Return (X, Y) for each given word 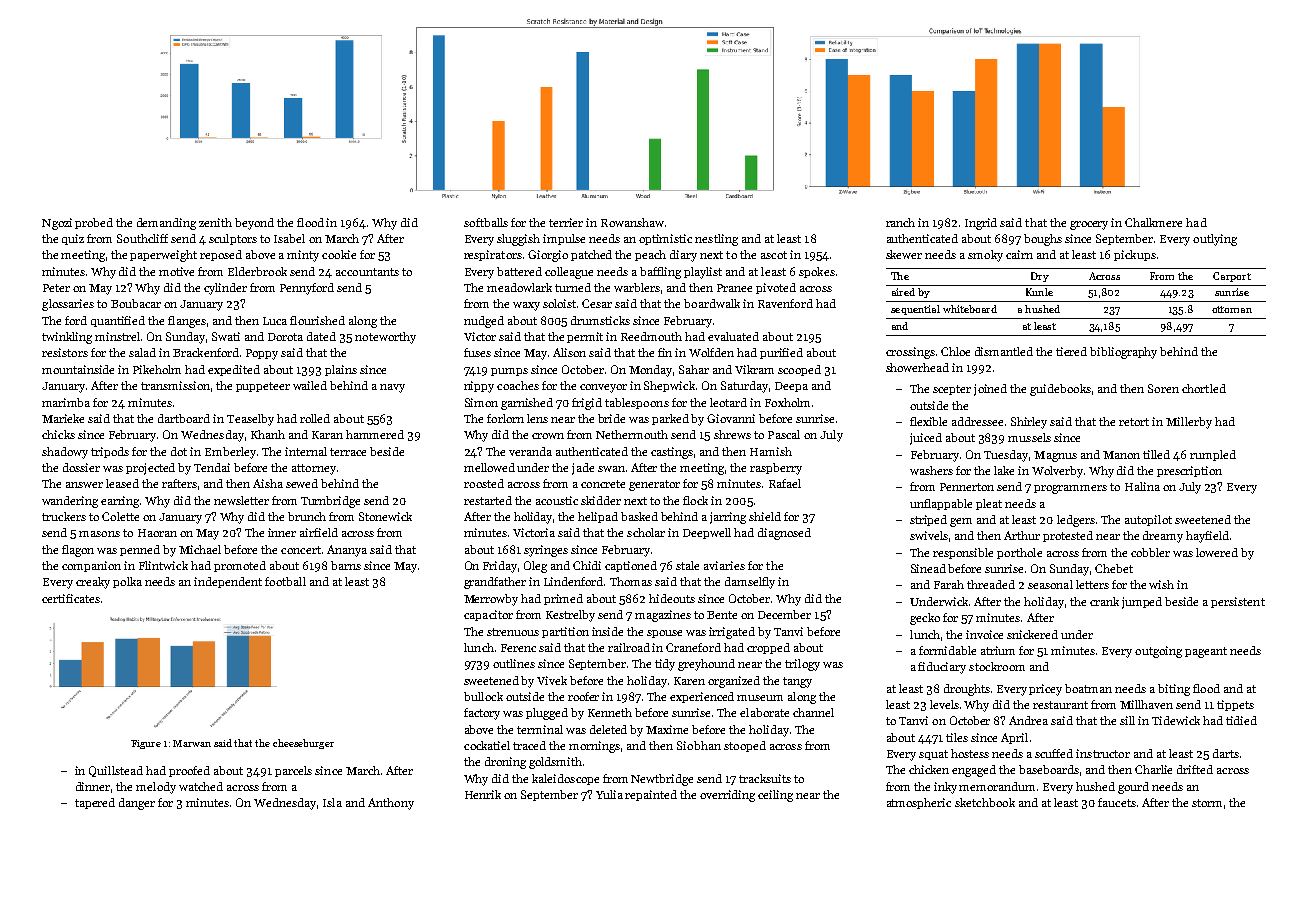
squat (933, 755)
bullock (483, 696)
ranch (900, 222)
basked (639, 516)
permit (585, 337)
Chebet (1114, 568)
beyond (254, 224)
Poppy (262, 354)
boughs (1043, 240)
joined (990, 390)
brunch (307, 516)
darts (1226, 753)
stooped (745, 746)
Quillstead (116, 771)
